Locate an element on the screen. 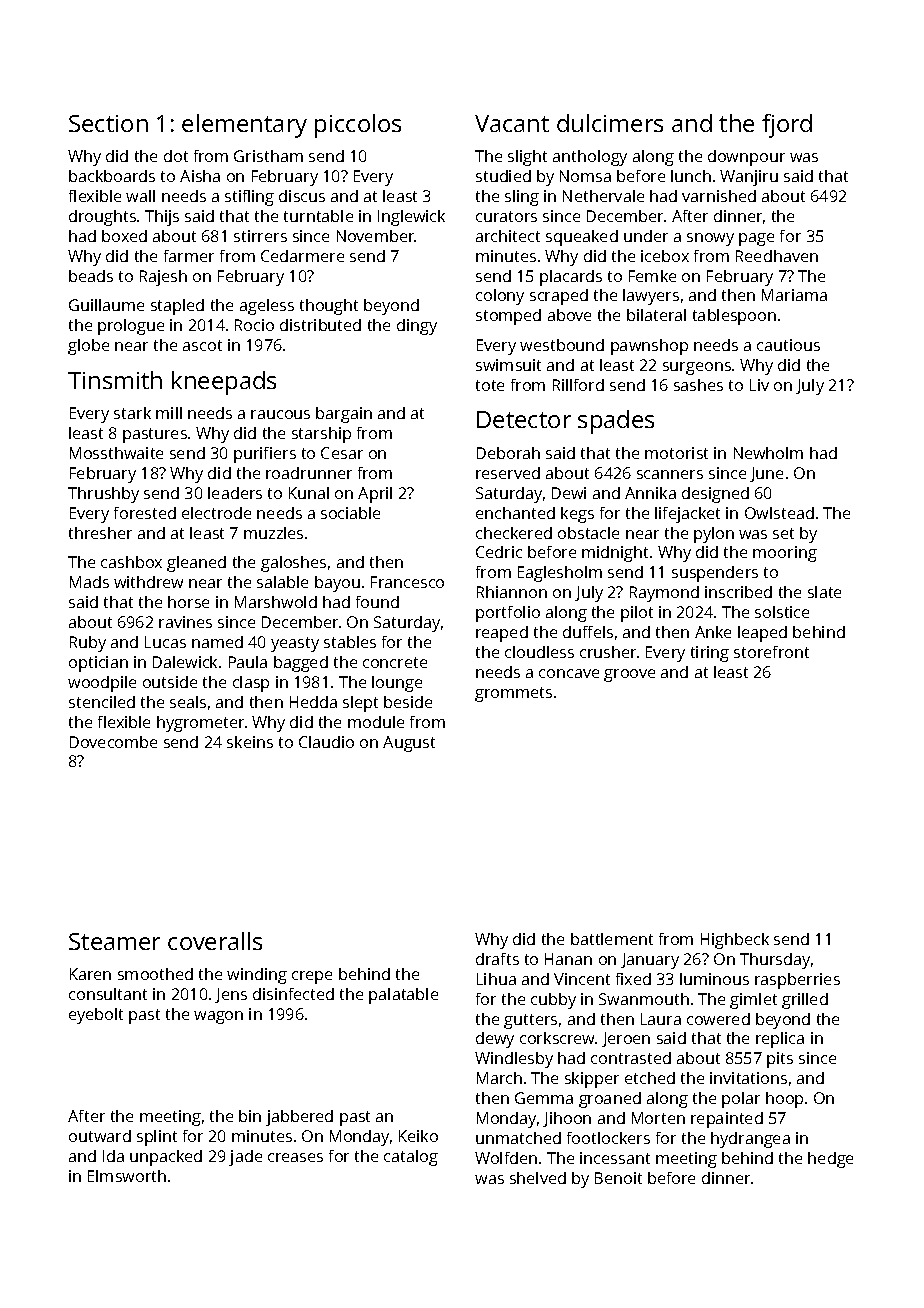 The width and height of the screenshot is (924, 1308). Elmsworth is located at coordinates (127, 1176).
